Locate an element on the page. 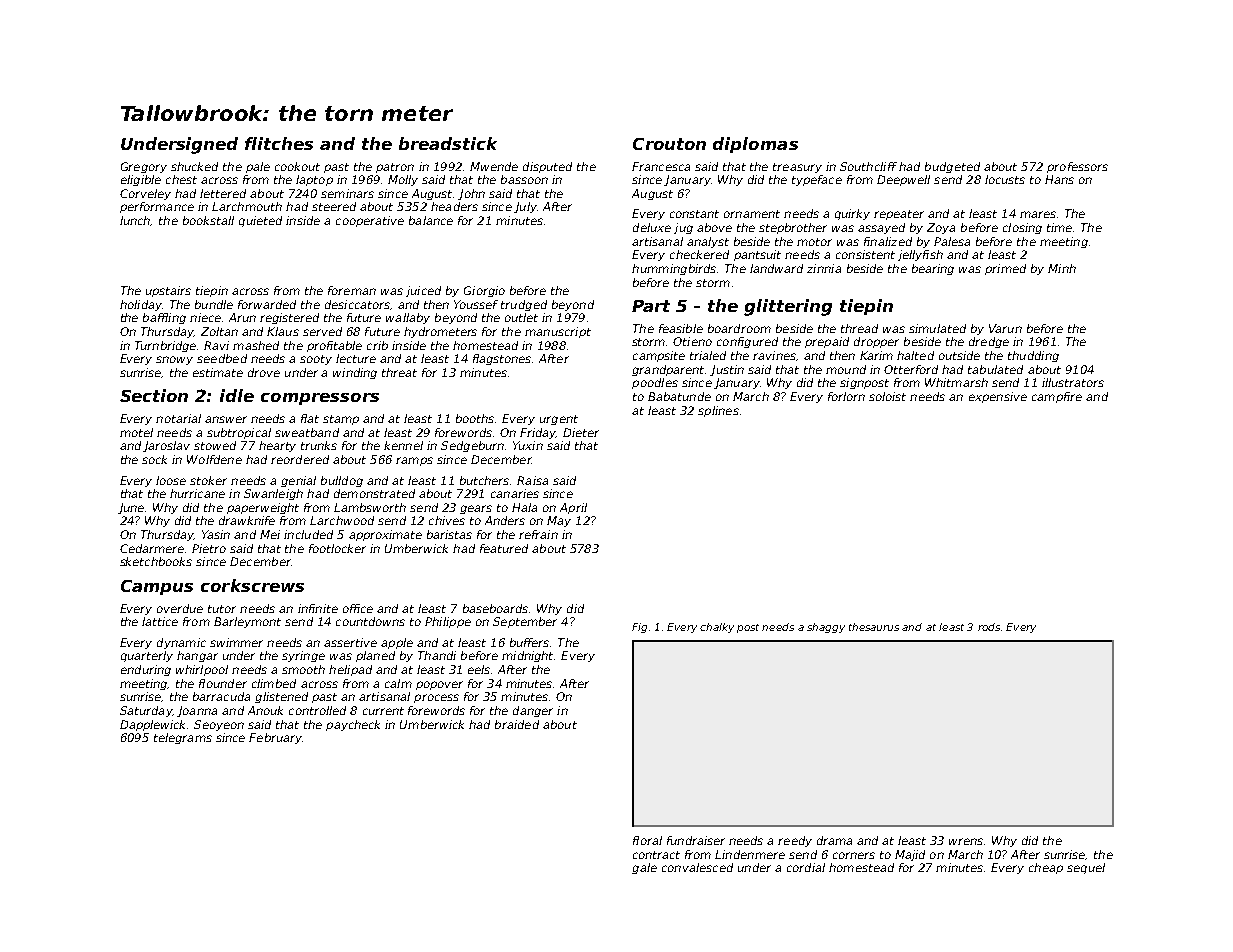 The image size is (1233, 952). Crouton is located at coordinates (669, 144).
